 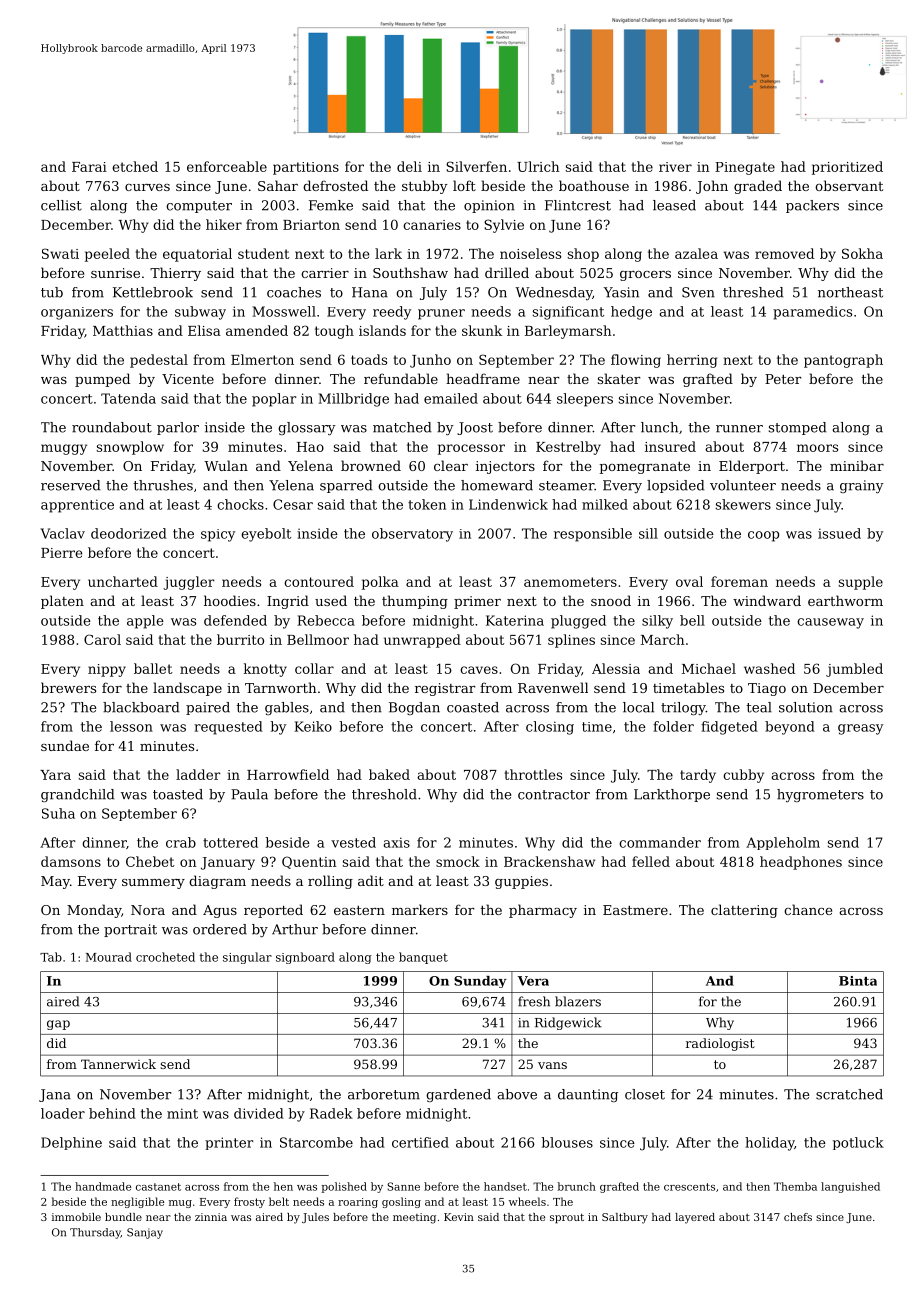 I want to click on pharmacy, so click(x=543, y=911).
